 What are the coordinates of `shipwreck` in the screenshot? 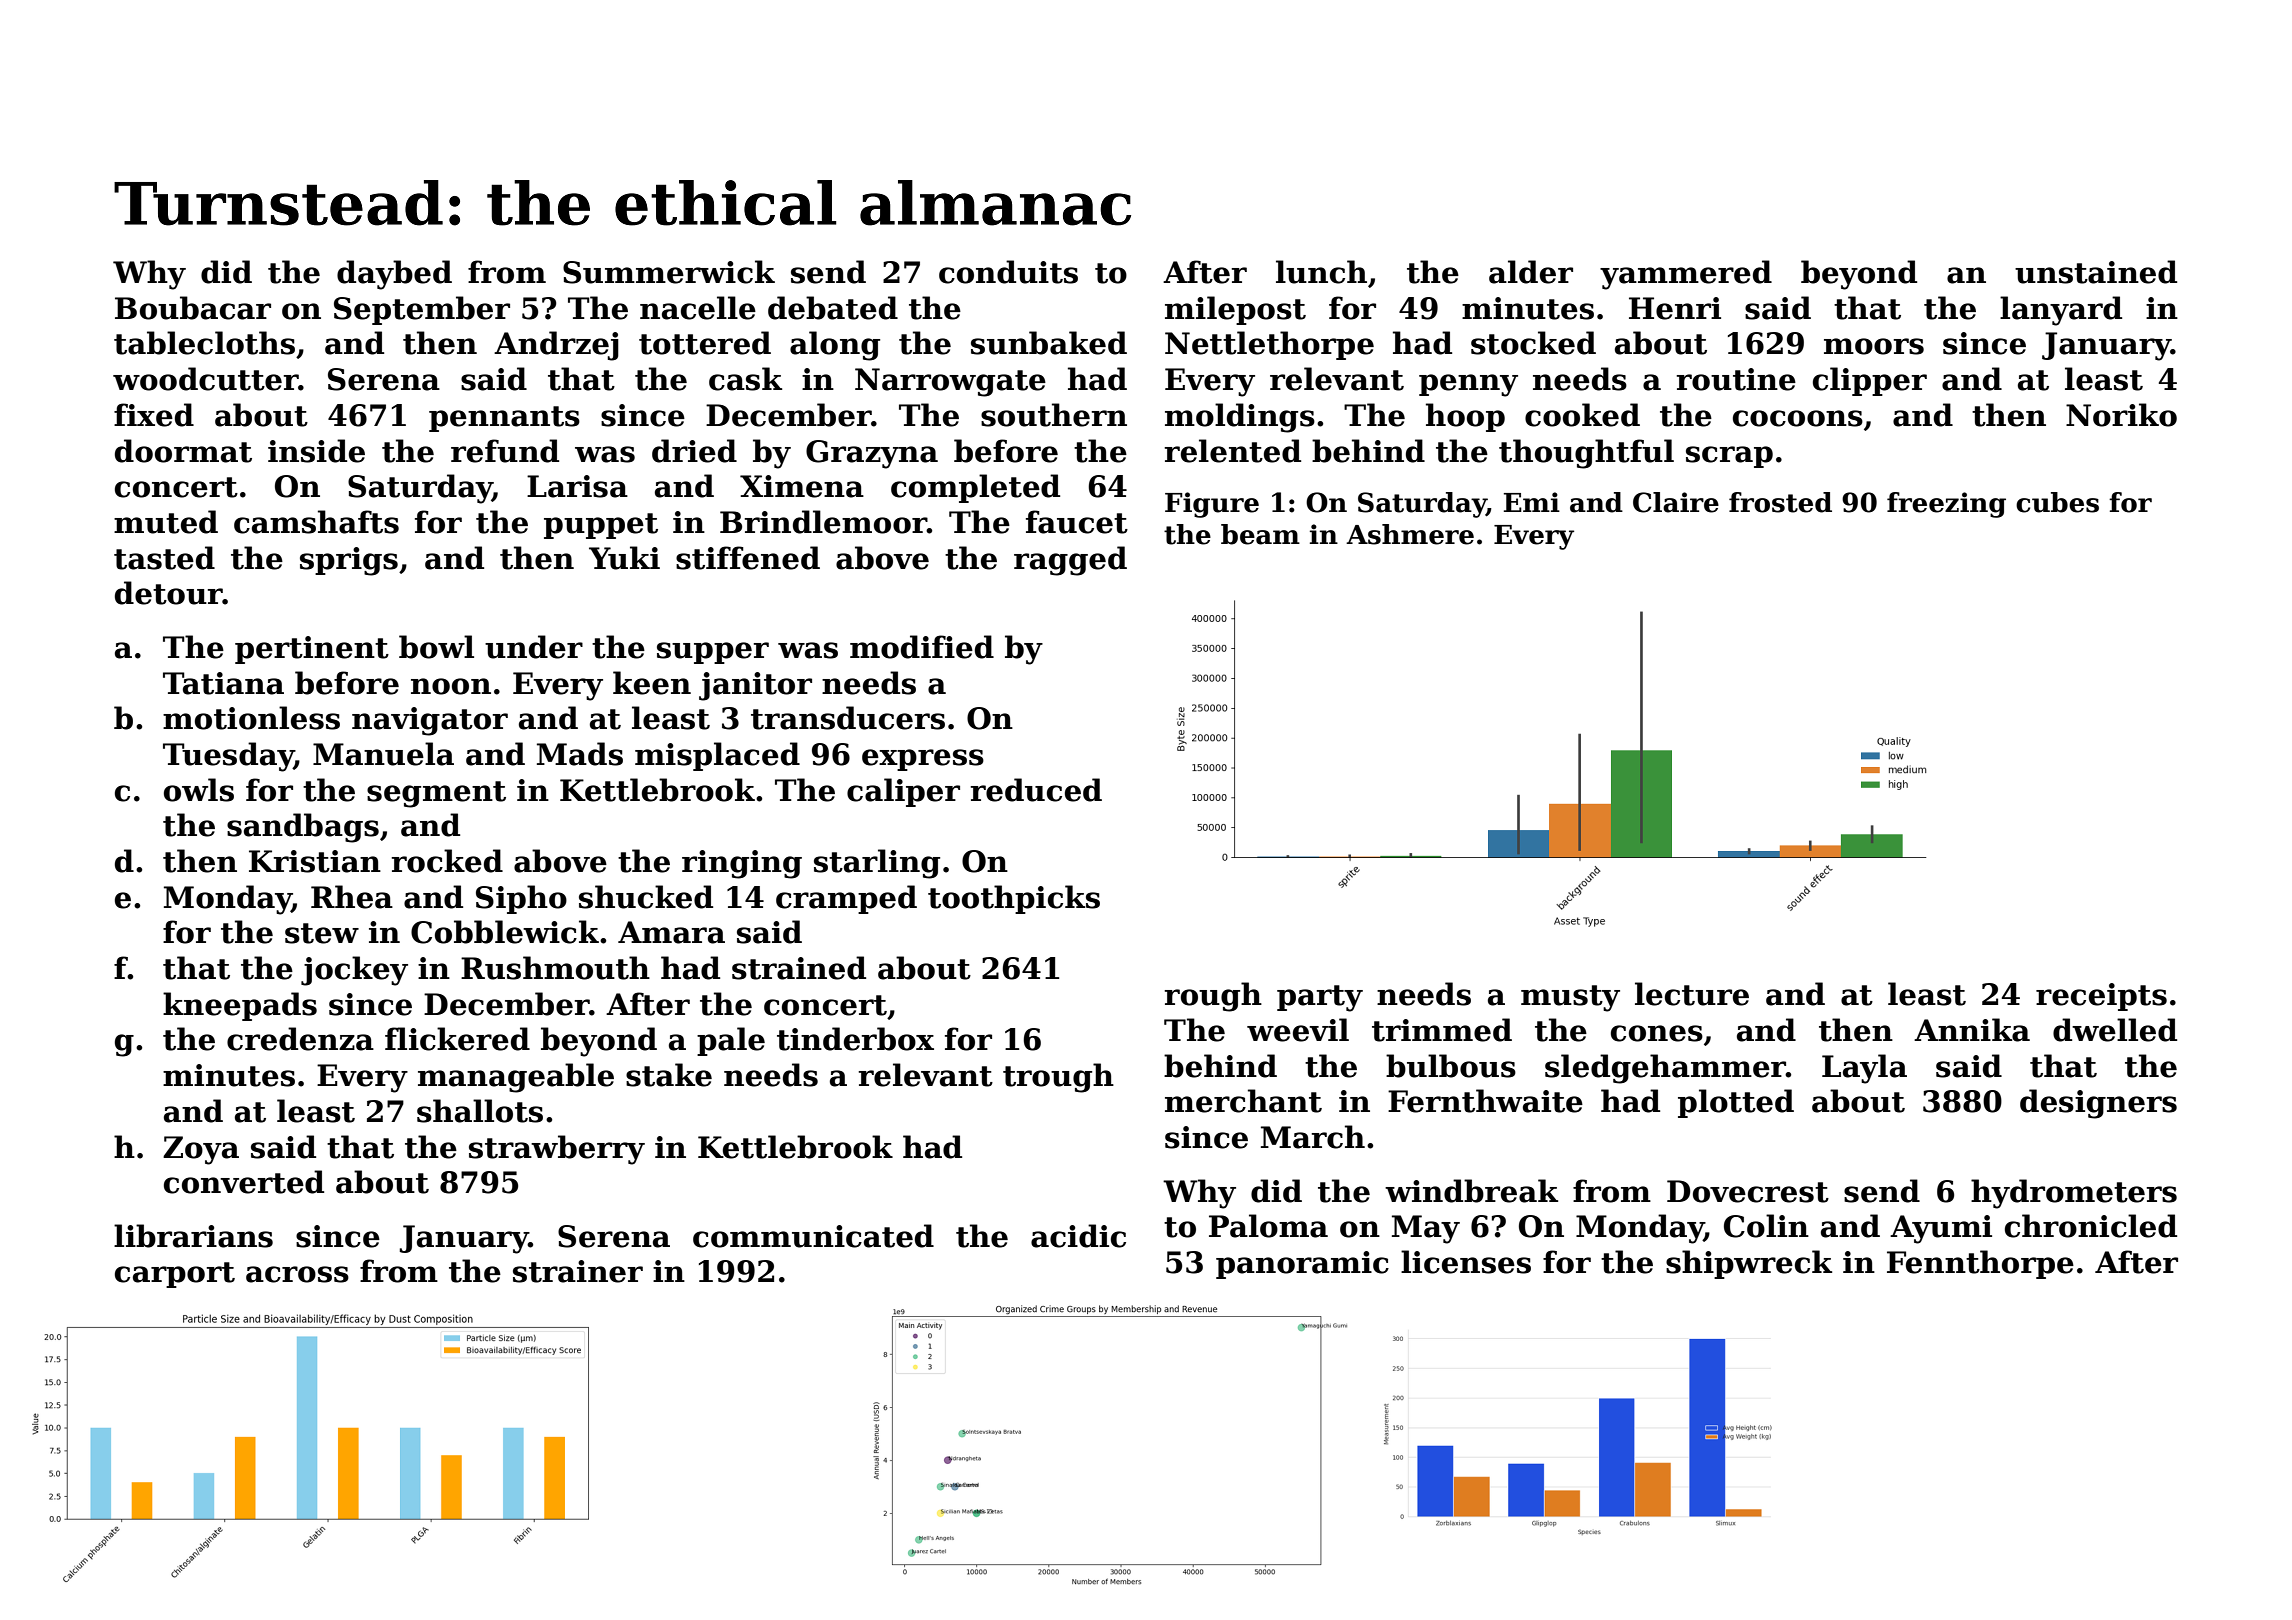 It's located at (1749, 1264).
